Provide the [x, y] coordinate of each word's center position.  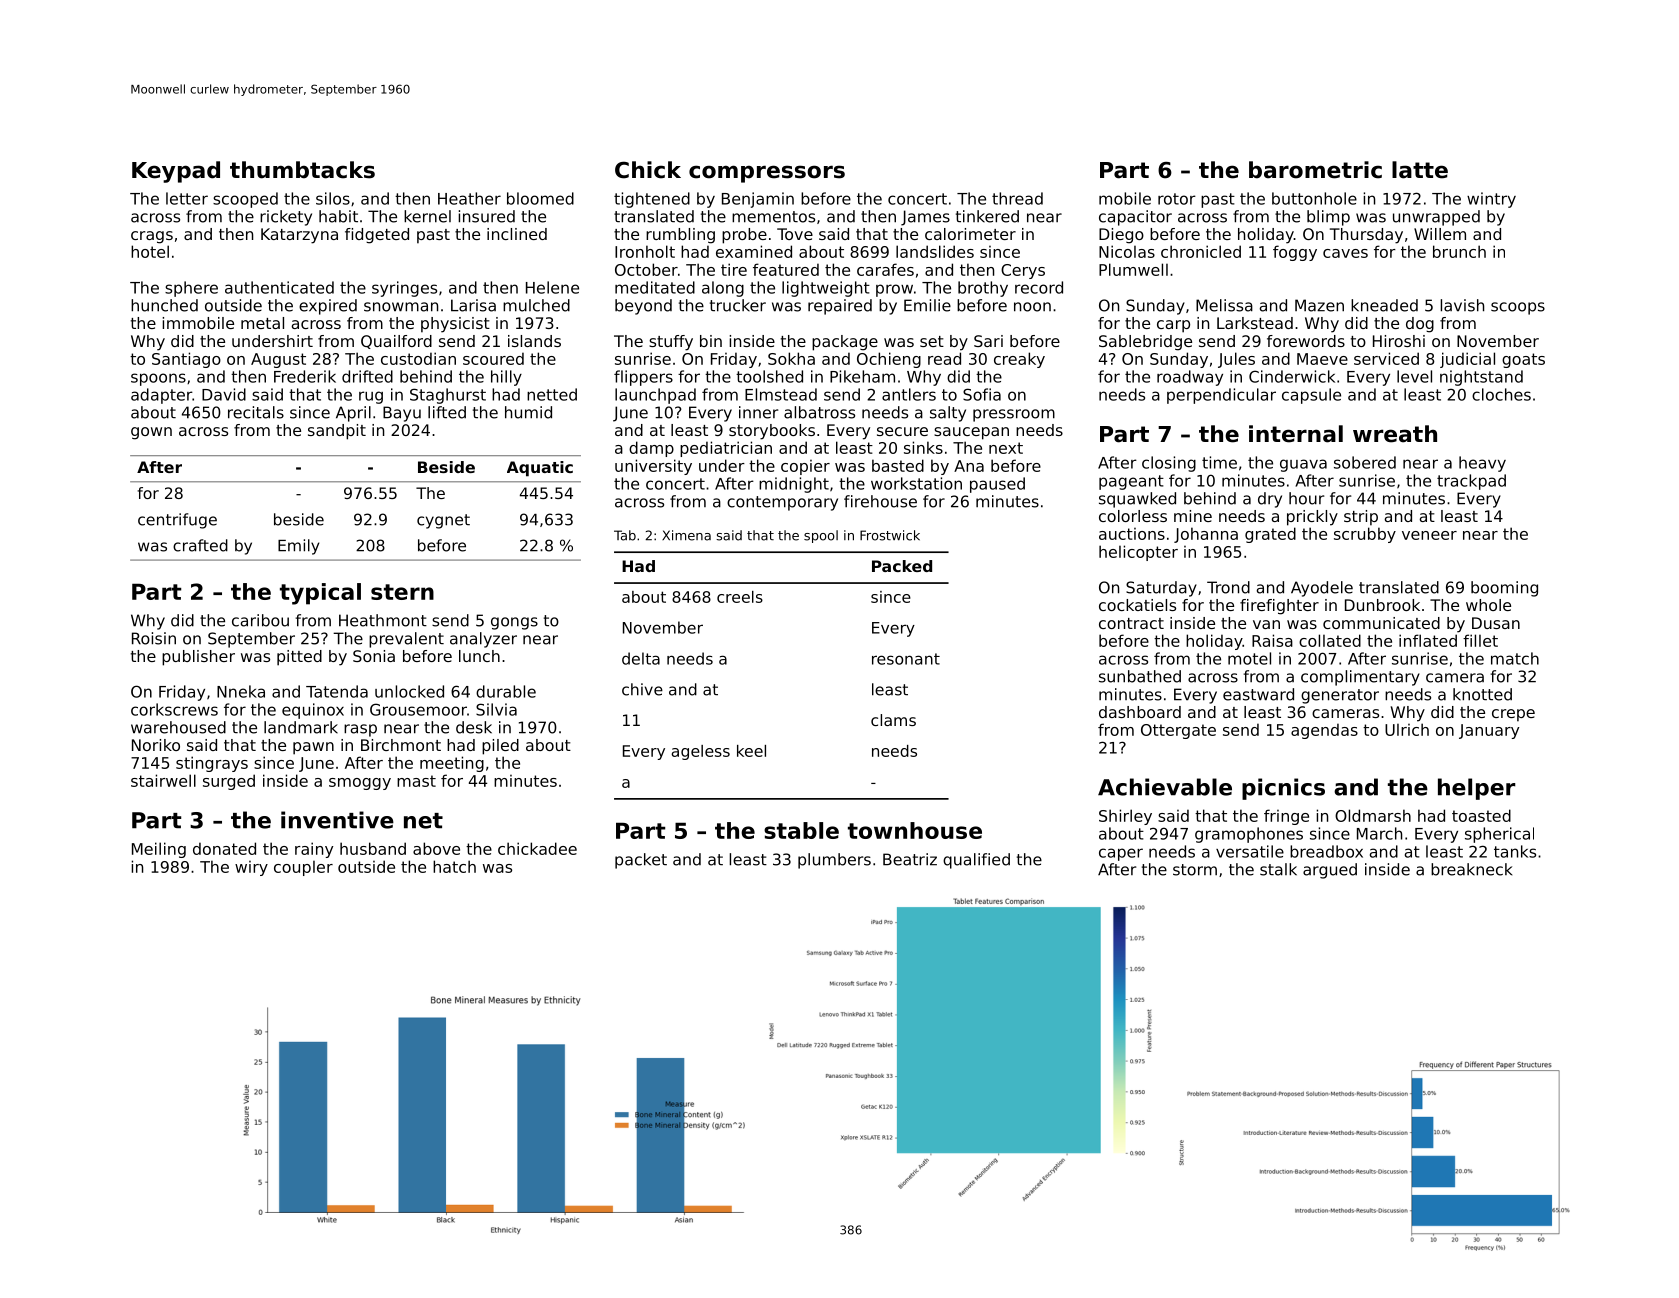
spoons [158, 379]
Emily [298, 547]
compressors [767, 174]
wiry [251, 868]
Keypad [176, 172]
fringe [1286, 817]
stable [801, 830]
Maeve [1322, 359]
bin [711, 341]
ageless [700, 752]
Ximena [686, 535]
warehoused [178, 727]
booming [1504, 589]
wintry [1491, 200]
